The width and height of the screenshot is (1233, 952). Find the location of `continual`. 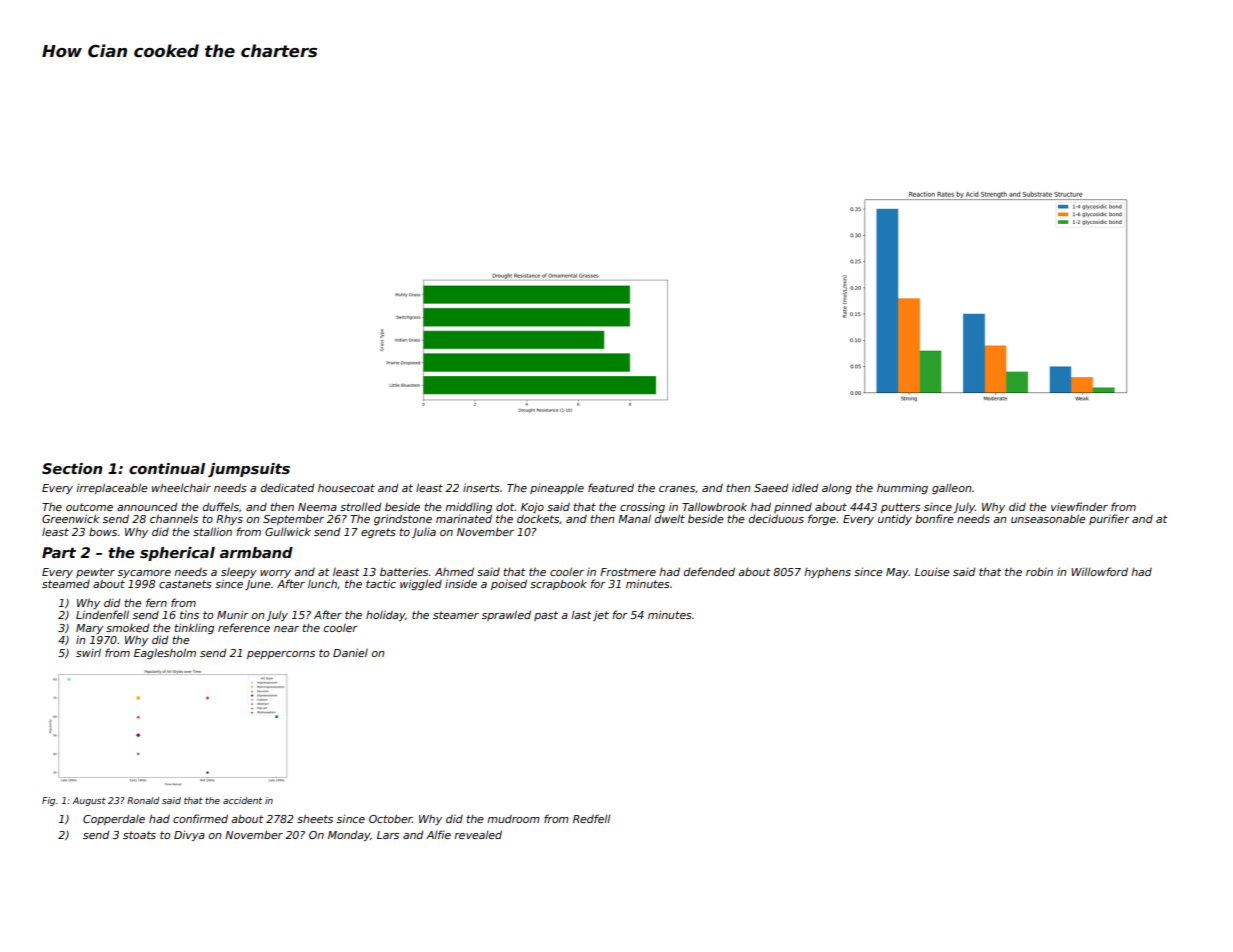

continual is located at coordinates (167, 468).
